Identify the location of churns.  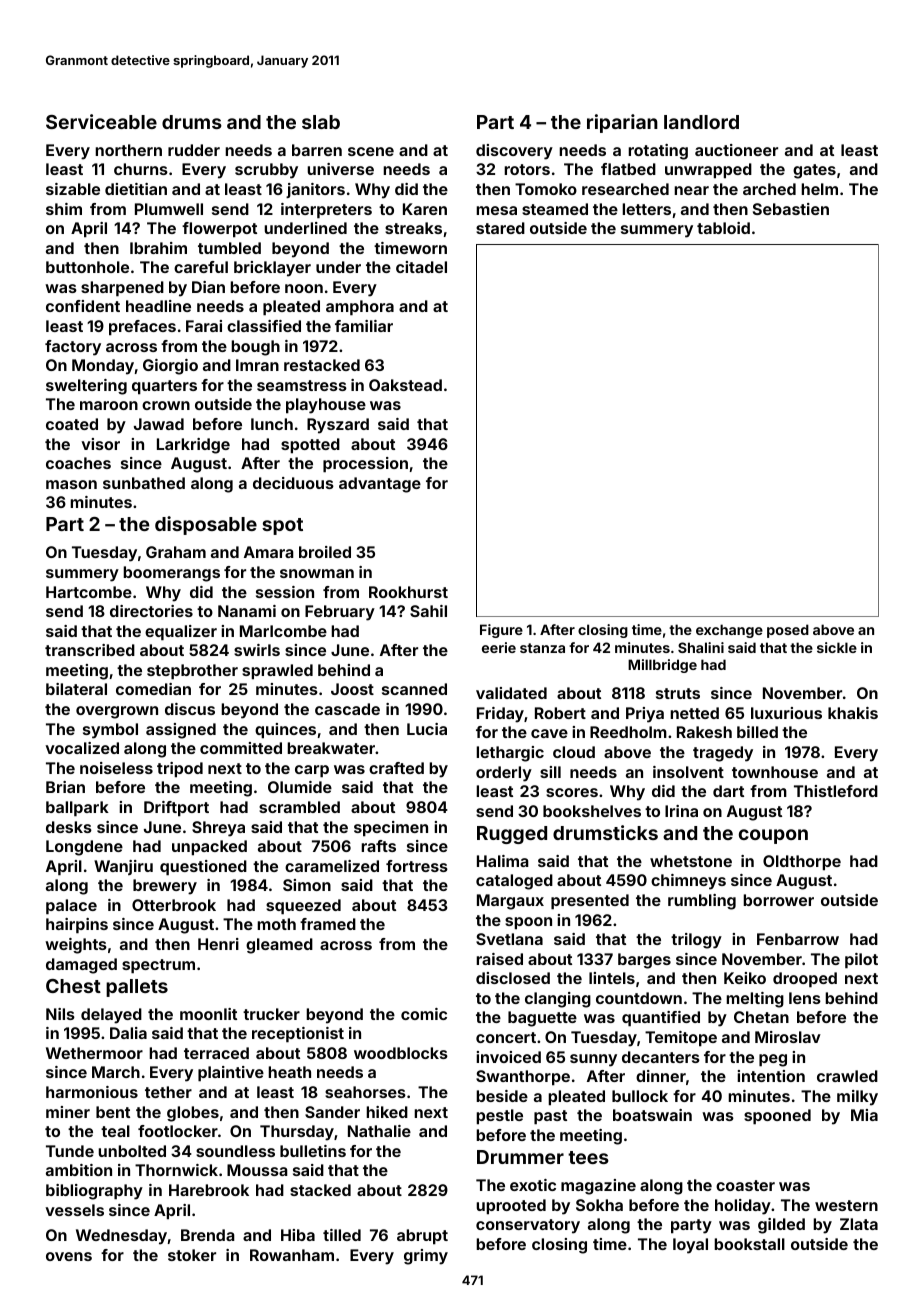
(141, 169).
